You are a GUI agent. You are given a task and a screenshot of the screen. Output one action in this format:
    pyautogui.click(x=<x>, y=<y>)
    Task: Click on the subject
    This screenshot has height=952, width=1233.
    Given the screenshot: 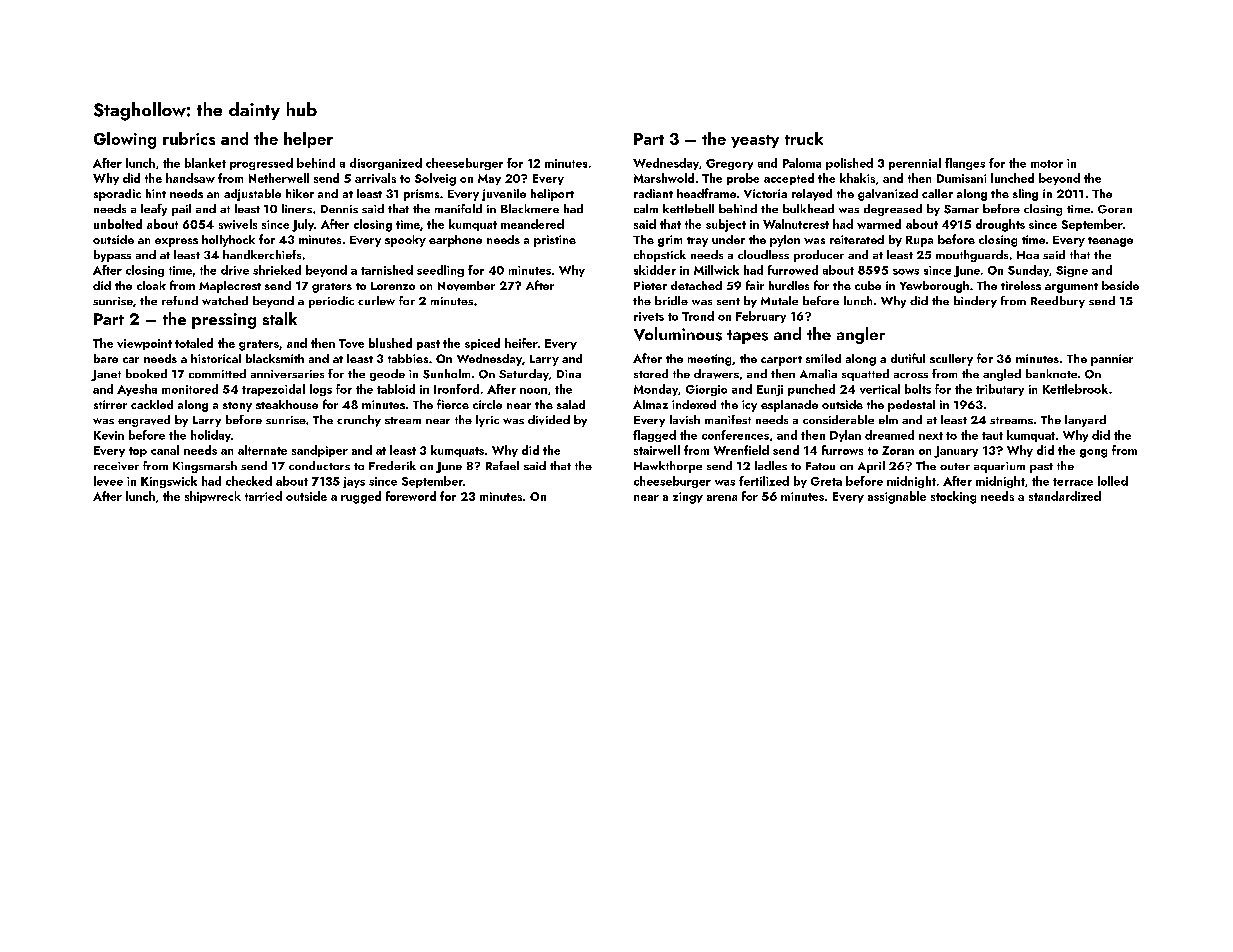 What is the action you would take?
    pyautogui.click(x=726, y=225)
